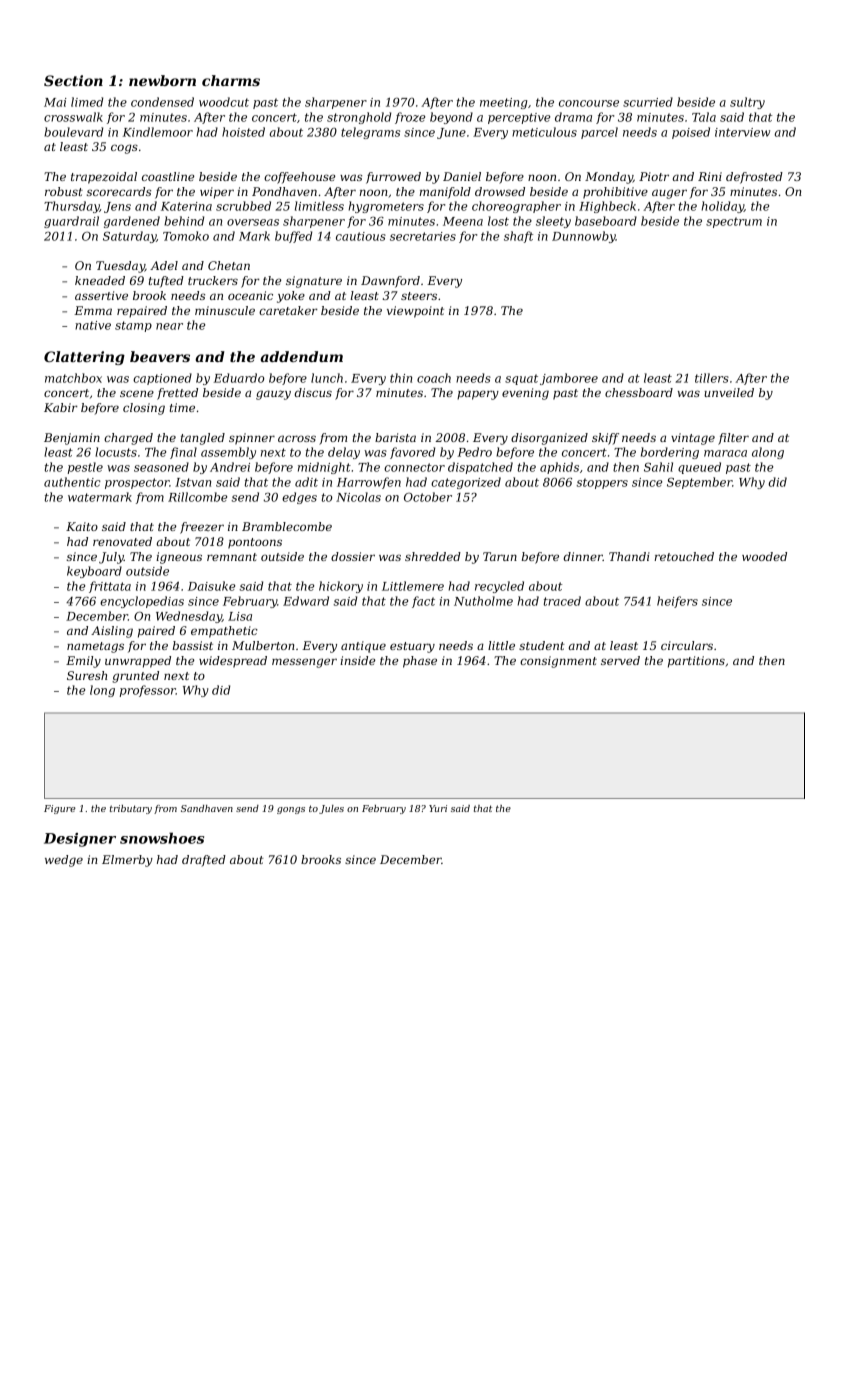  I want to click on meeting, so click(503, 103).
